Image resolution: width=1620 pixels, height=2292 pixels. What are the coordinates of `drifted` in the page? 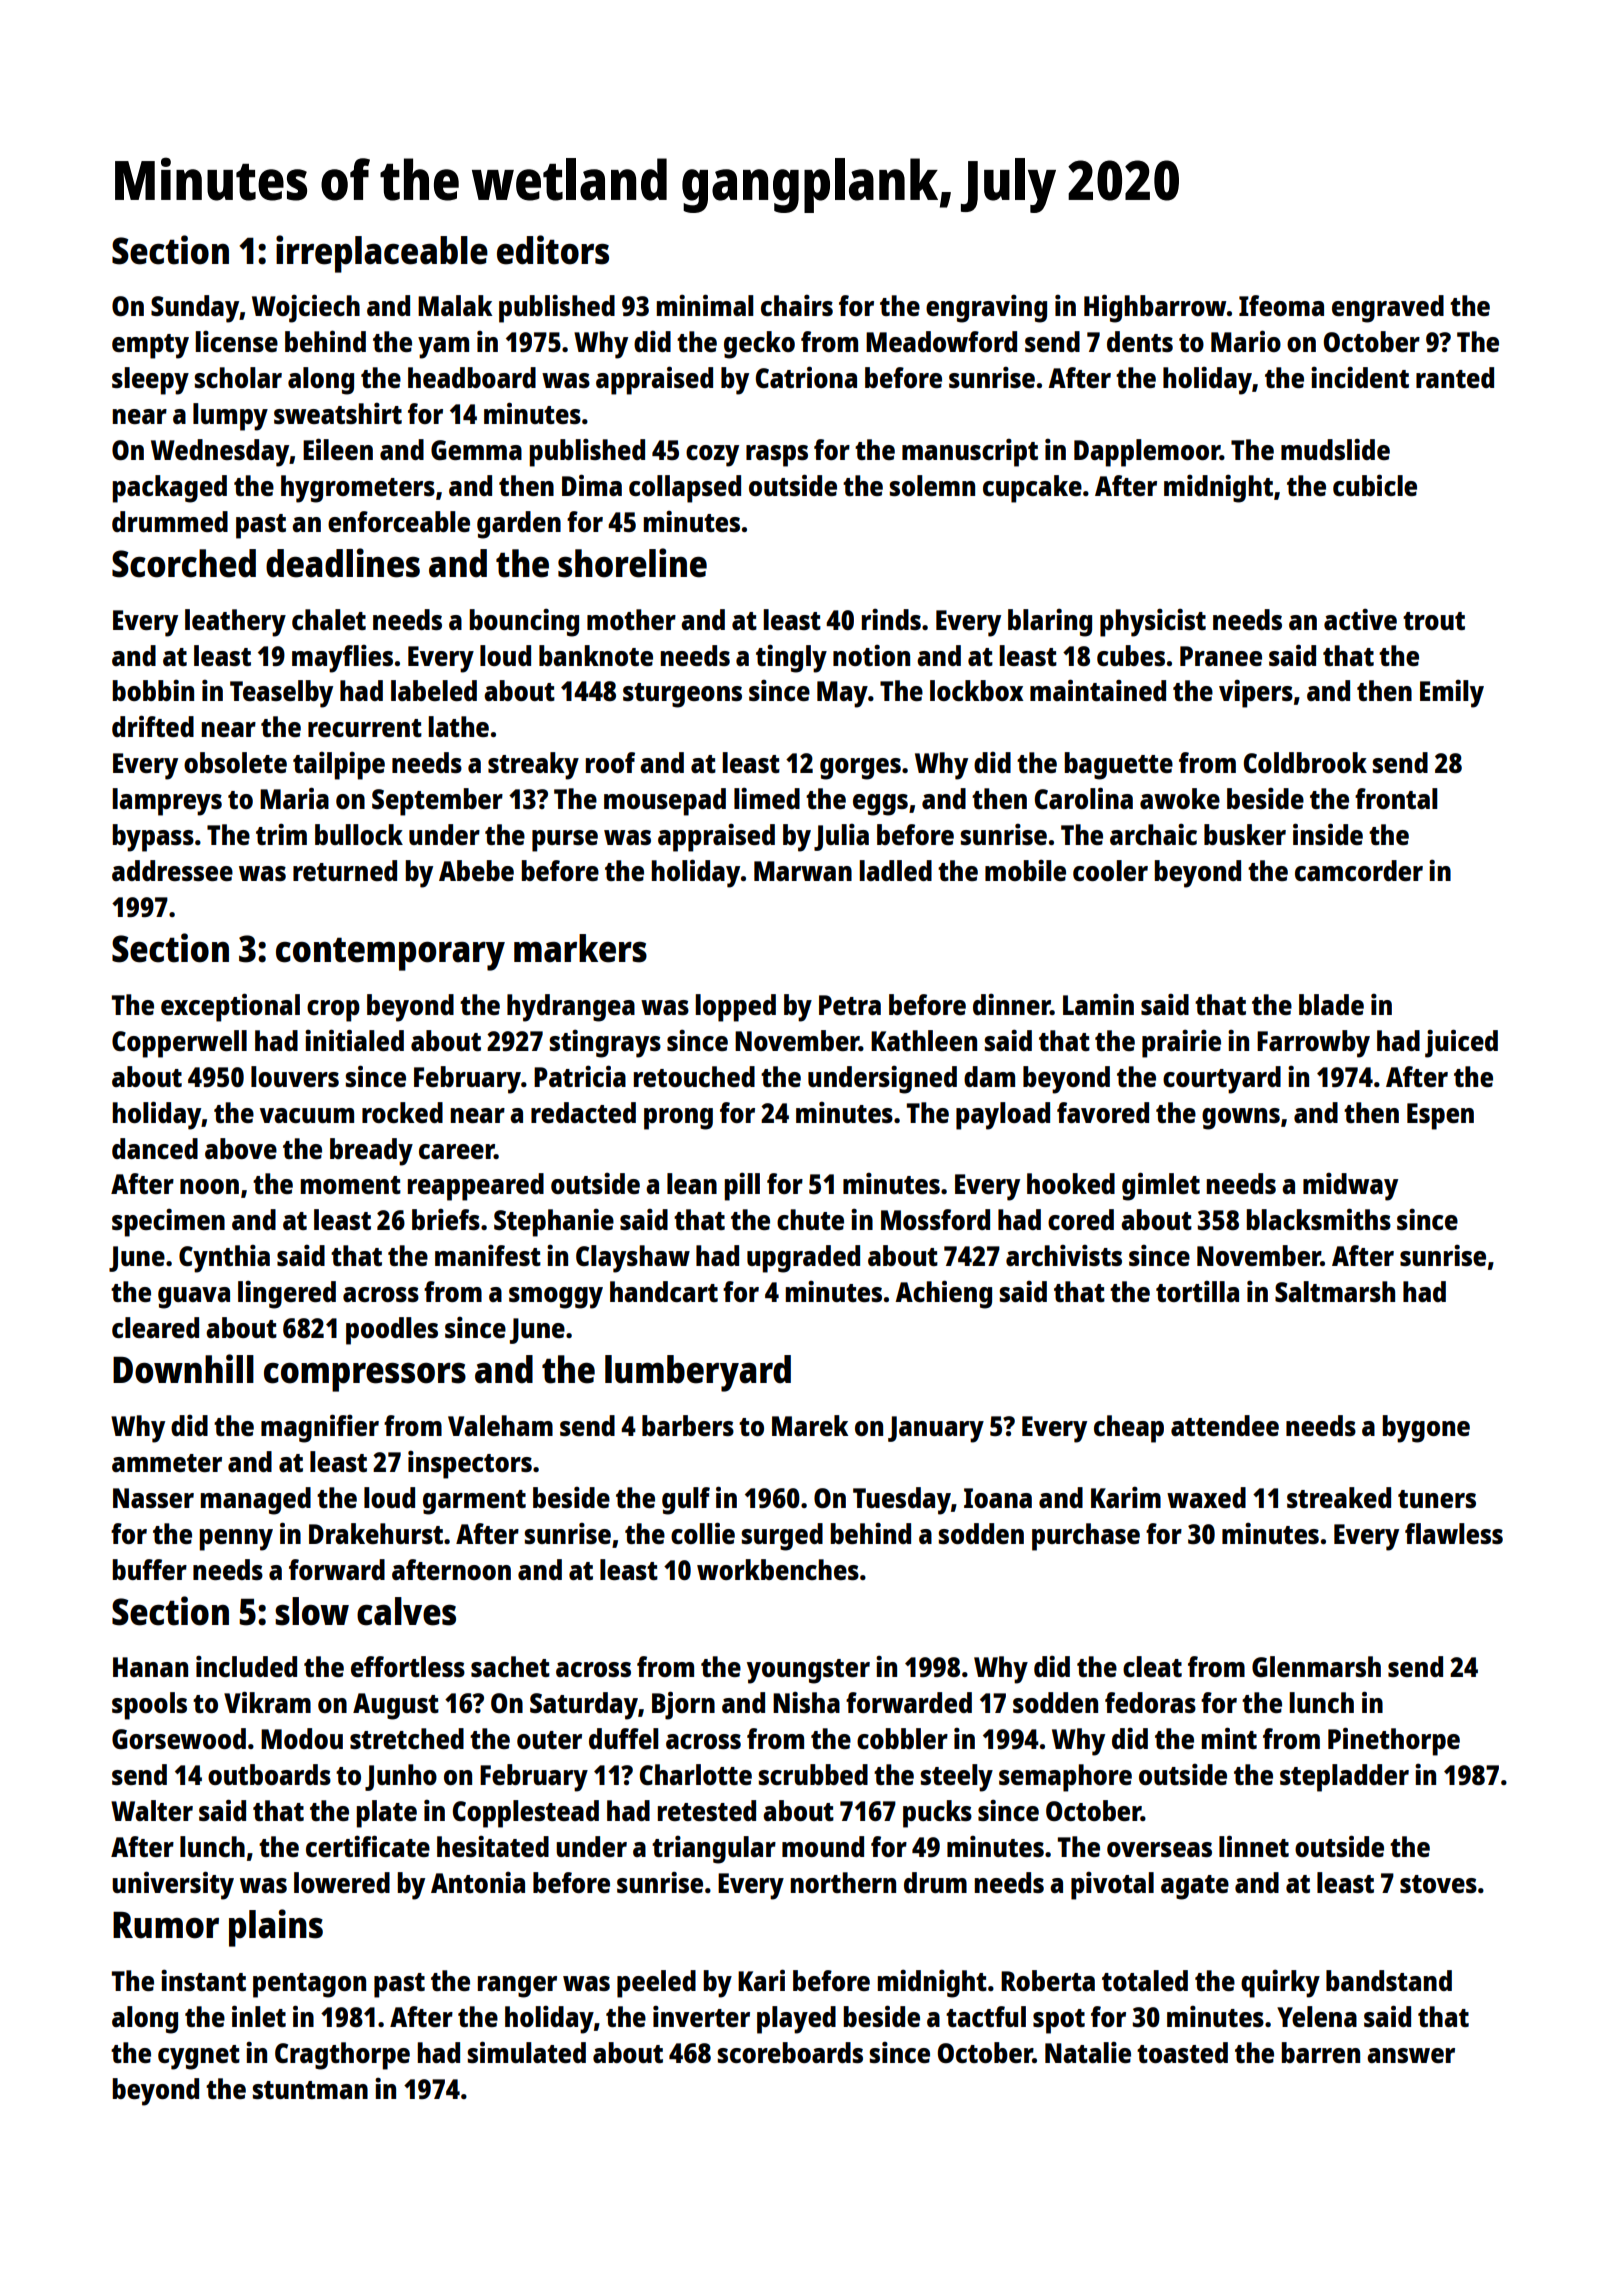 It's located at (153, 726).
